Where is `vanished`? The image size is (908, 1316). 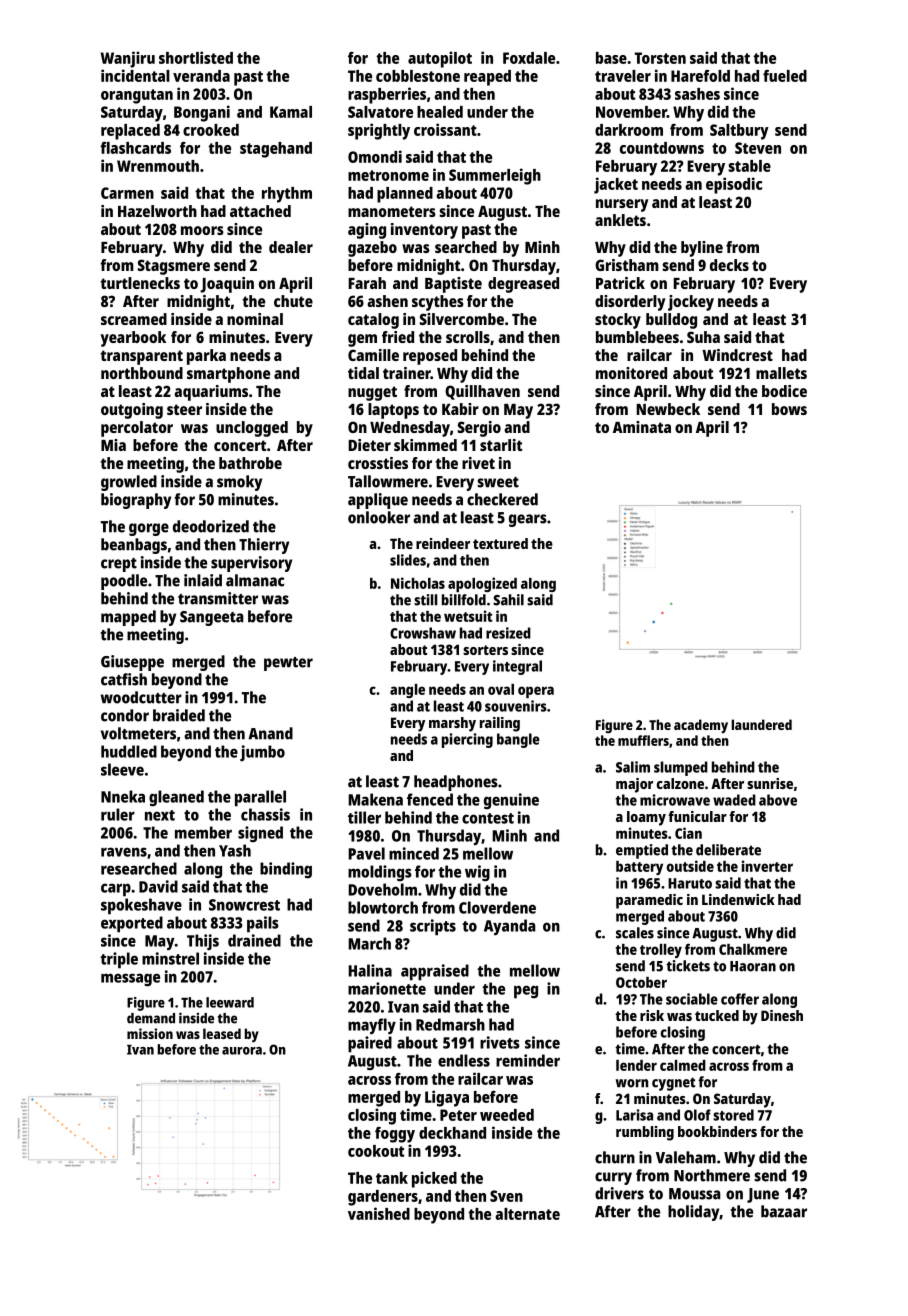
vanished is located at coordinates (379, 1213).
